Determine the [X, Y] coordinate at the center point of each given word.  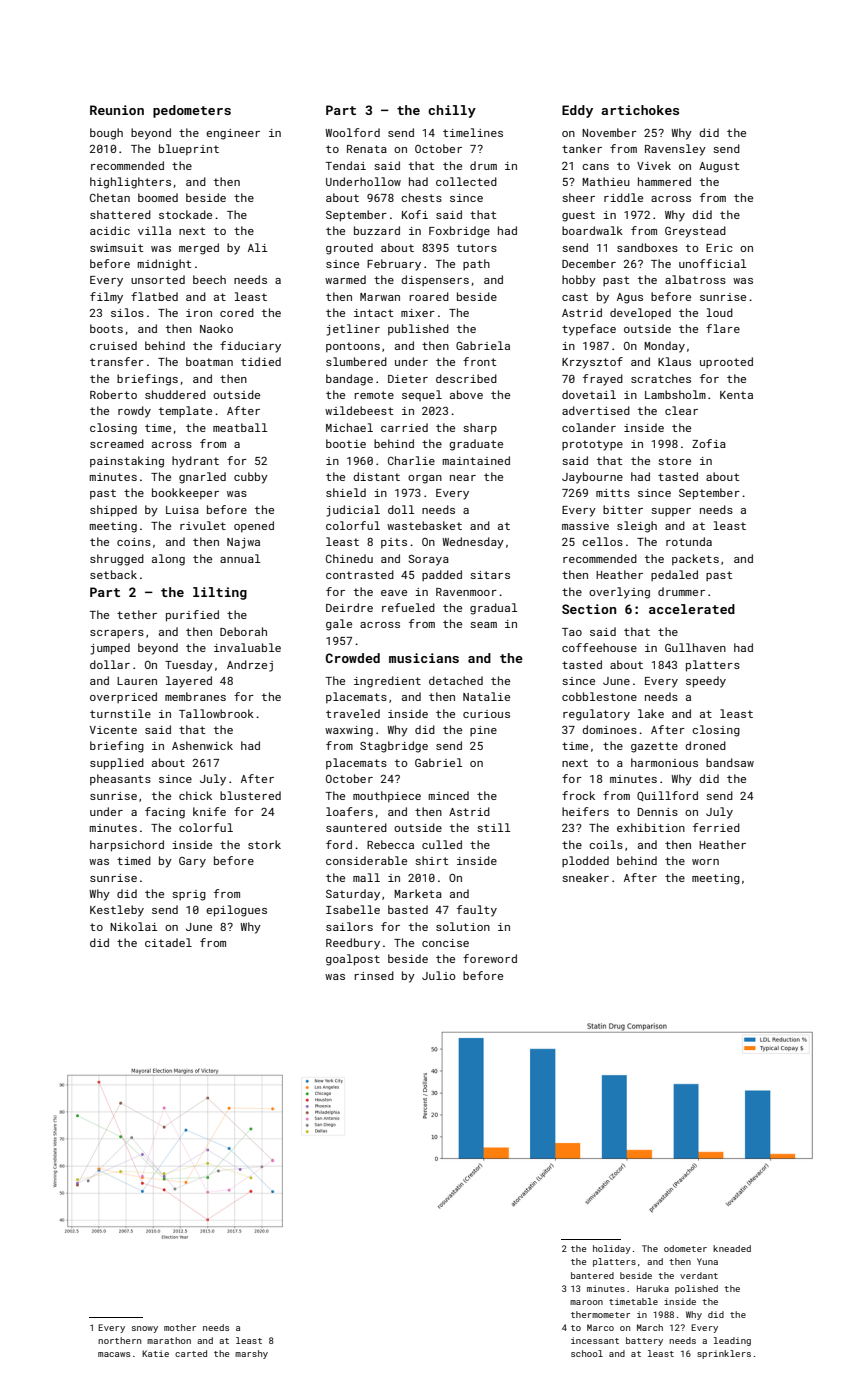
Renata [367, 149]
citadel [168, 942]
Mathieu [606, 181]
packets [695, 559]
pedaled [674, 575]
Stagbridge [394, 747]
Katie [155, 1353]
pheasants [120, 779]
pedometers [192, 111]
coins [134, 542]
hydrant [195, 462]
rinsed [374, 975]
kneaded [732, 1248]
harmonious [664, 762]
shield [346, 492]
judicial [353, 511]
